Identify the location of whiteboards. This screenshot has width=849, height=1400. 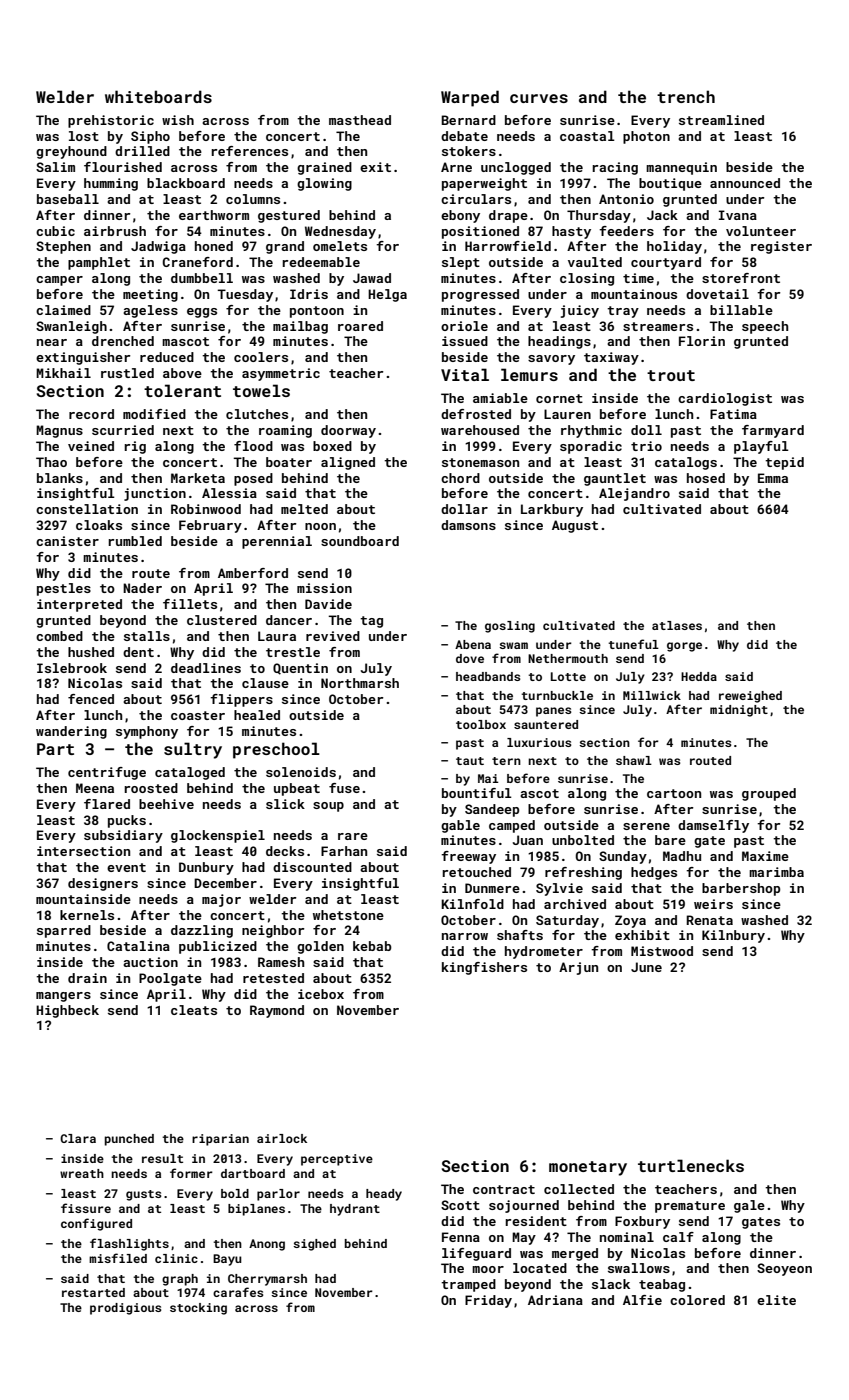
(158, 96).
